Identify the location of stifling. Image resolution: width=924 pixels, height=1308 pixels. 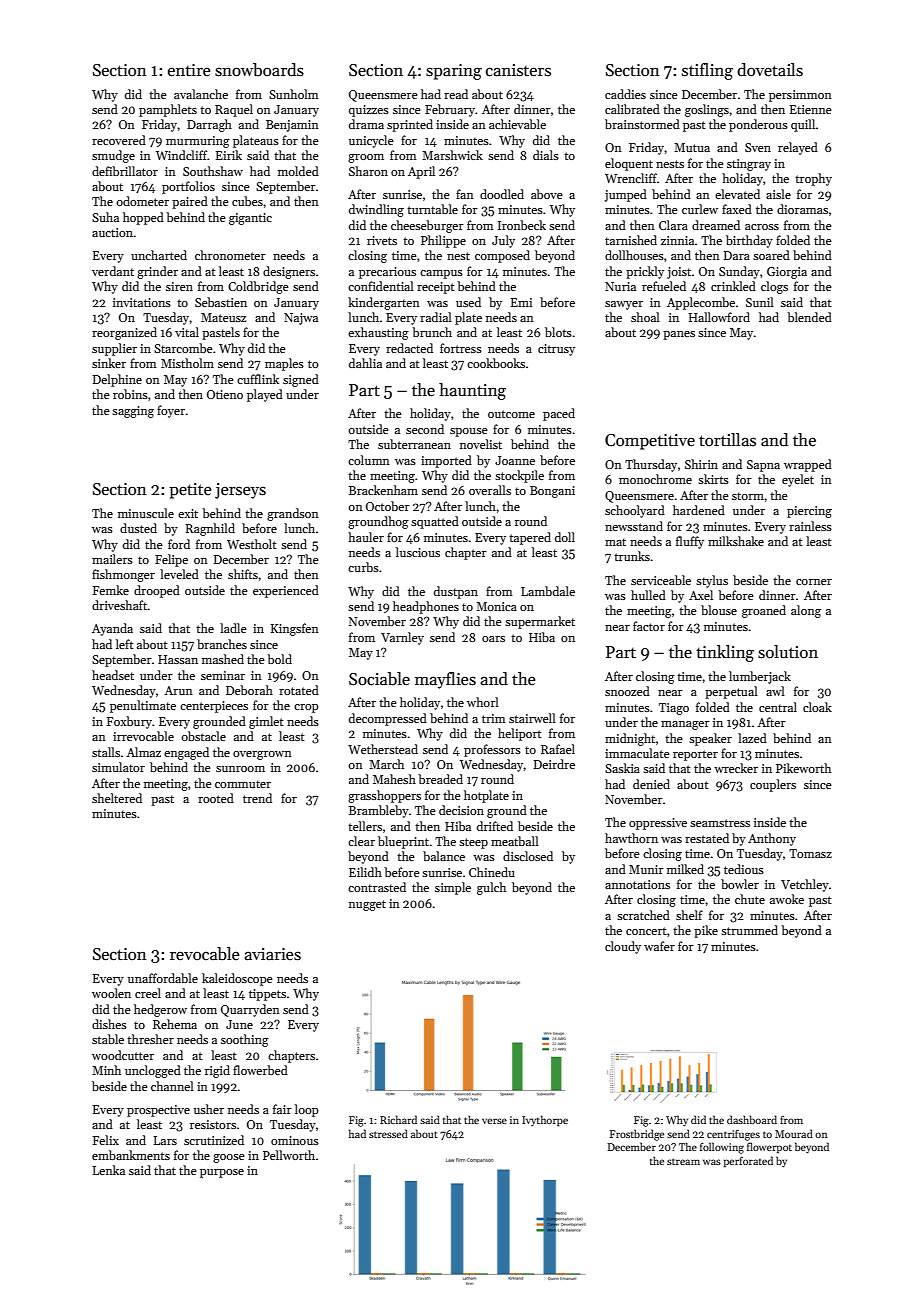
(707, 71).
